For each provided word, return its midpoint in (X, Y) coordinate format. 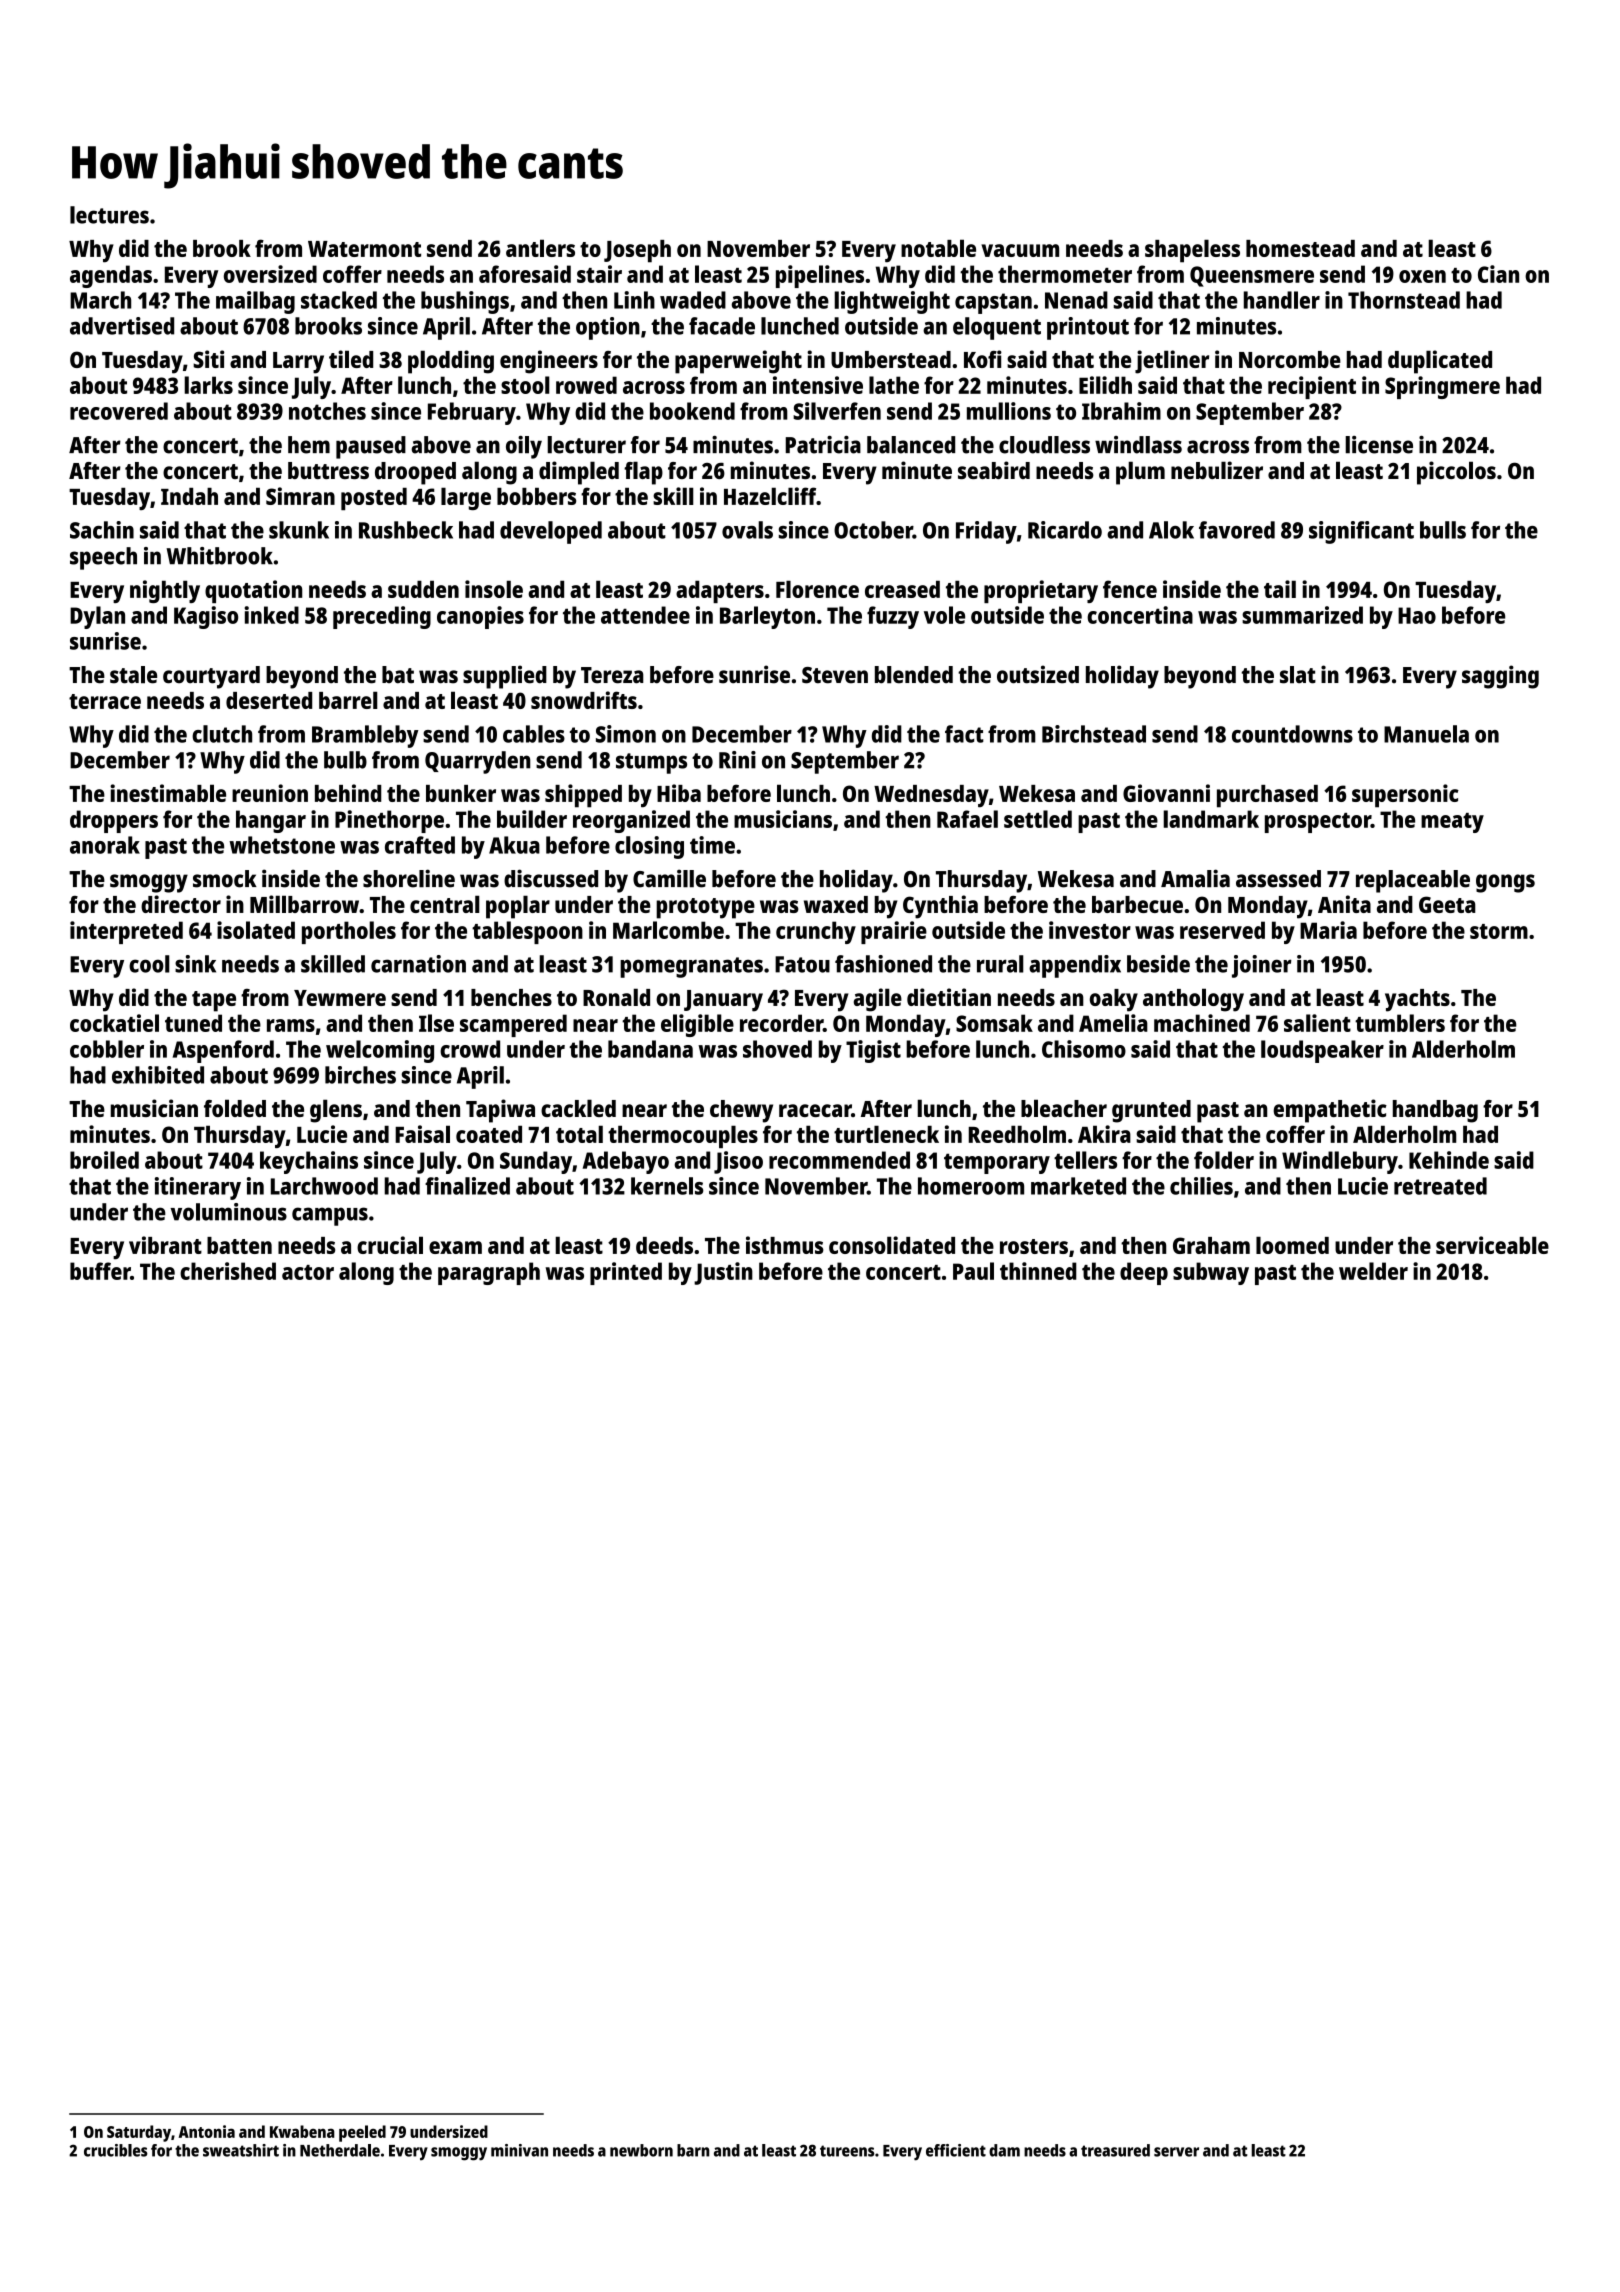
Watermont (364, 249)
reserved (1222, 930)
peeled (362, 2133)
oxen (1422, 276)
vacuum (1020, 250)
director (181, 904)
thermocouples (683, 1136)
